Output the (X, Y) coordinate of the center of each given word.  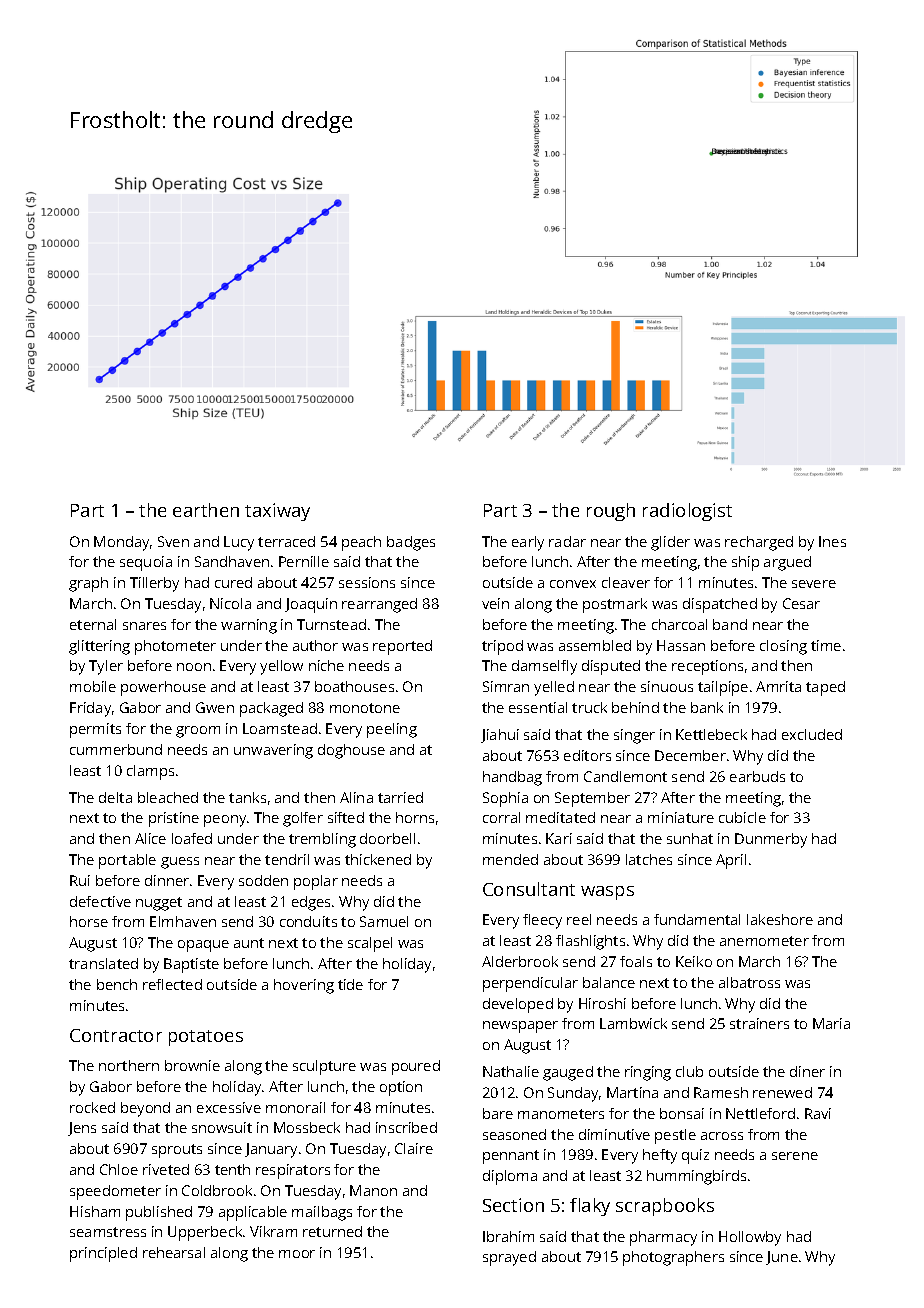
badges (411, 543)
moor (297, 1254)
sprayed (509, 1258)
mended (510, 859)
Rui (80, 880)
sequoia (146, 563)
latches (649, 859)
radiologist (687, 512)
